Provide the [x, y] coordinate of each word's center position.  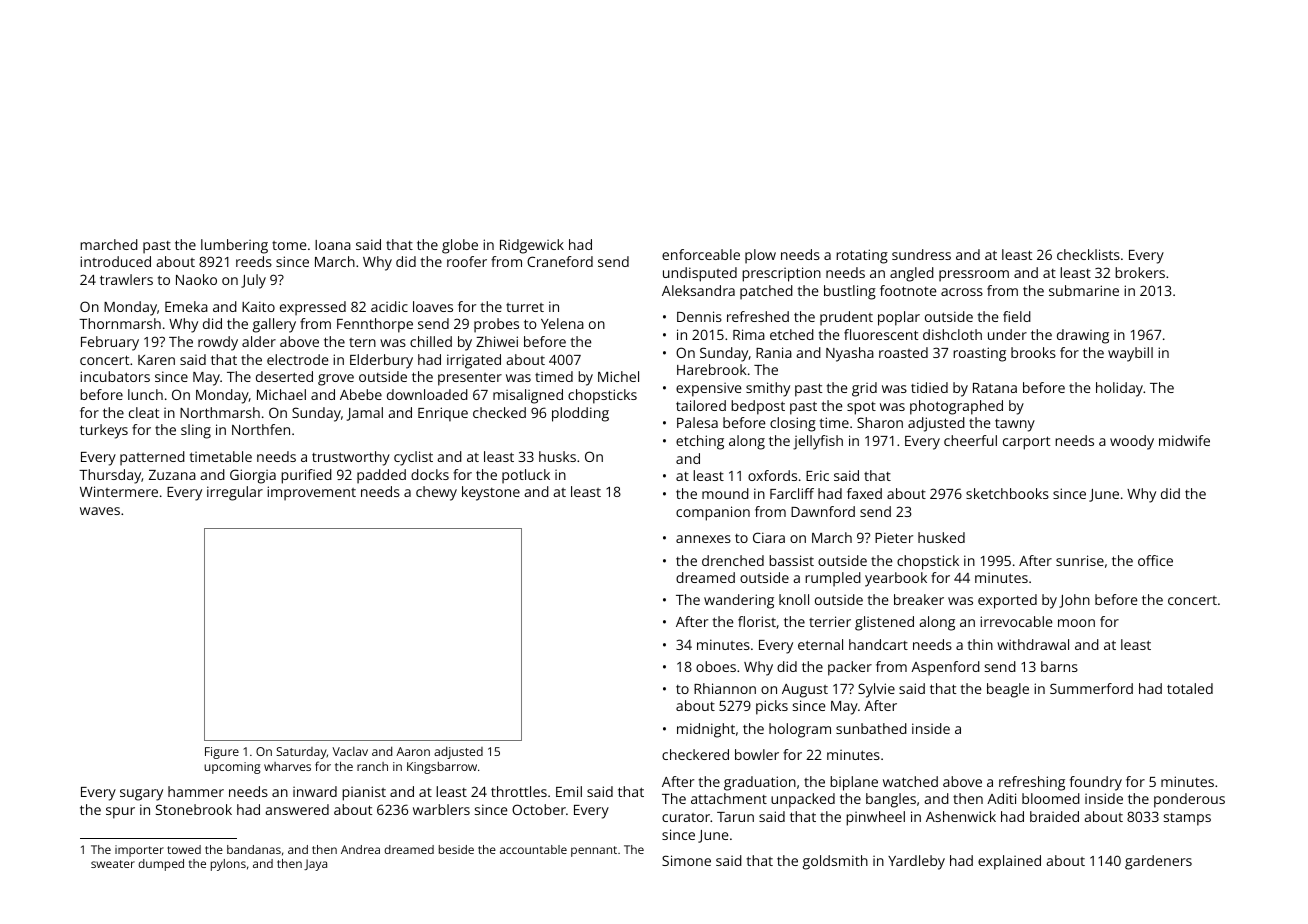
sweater [113, 864]
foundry [1096, 783]
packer [850, 668]
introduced [115, 261]
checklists [1088, 254]
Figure [222, 753]
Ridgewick [532, 246]
